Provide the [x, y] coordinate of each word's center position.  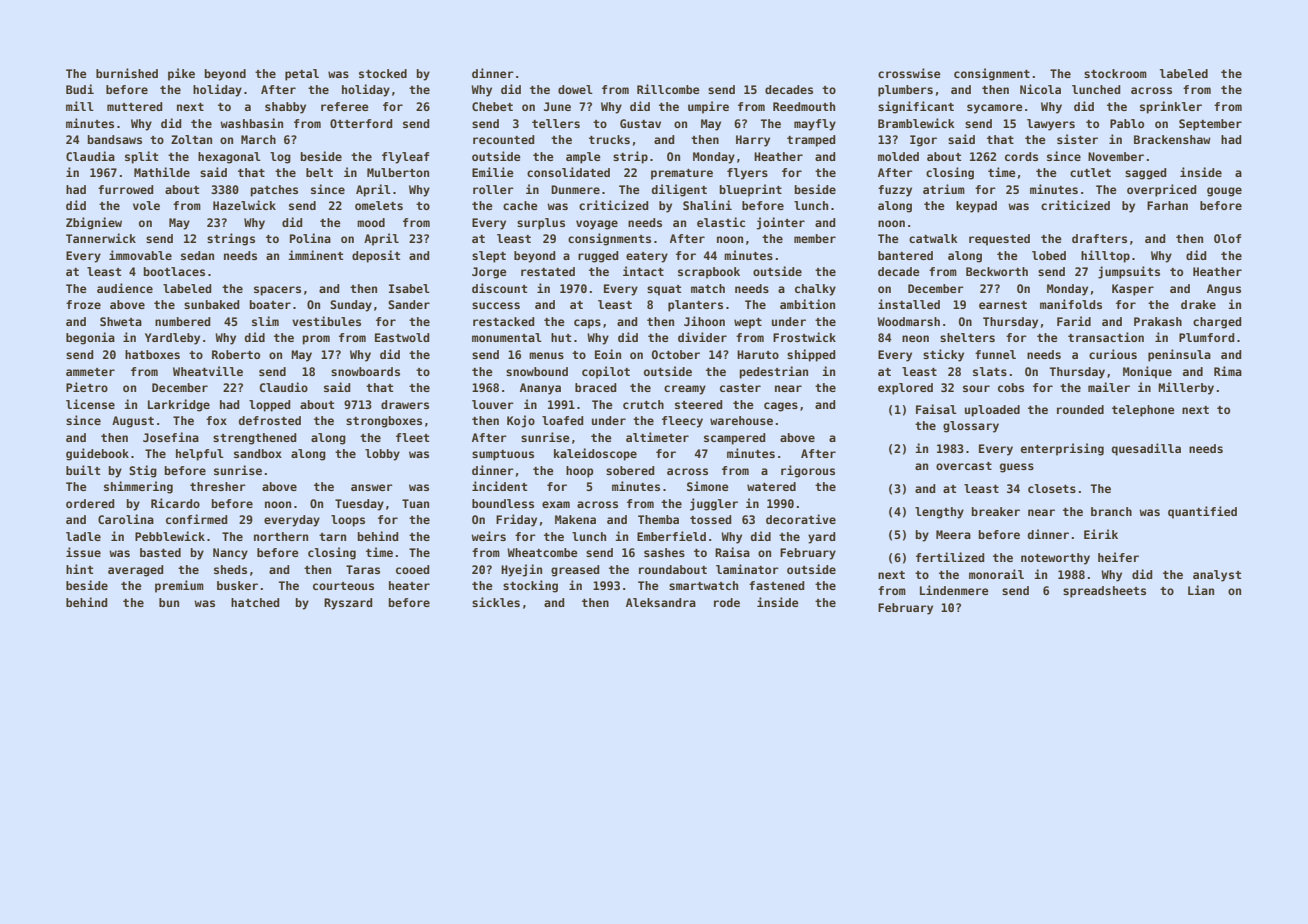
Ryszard [348, 604]
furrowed [126, 189]
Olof [1227, 238]
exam [556, 504]
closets [1052, 488]
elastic [721, 222]
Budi [80, 89]
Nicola [1040, 89]
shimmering [138, 487]
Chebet [492, 106]
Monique [1147, 372]
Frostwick [804, 337]
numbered [183, 321]
